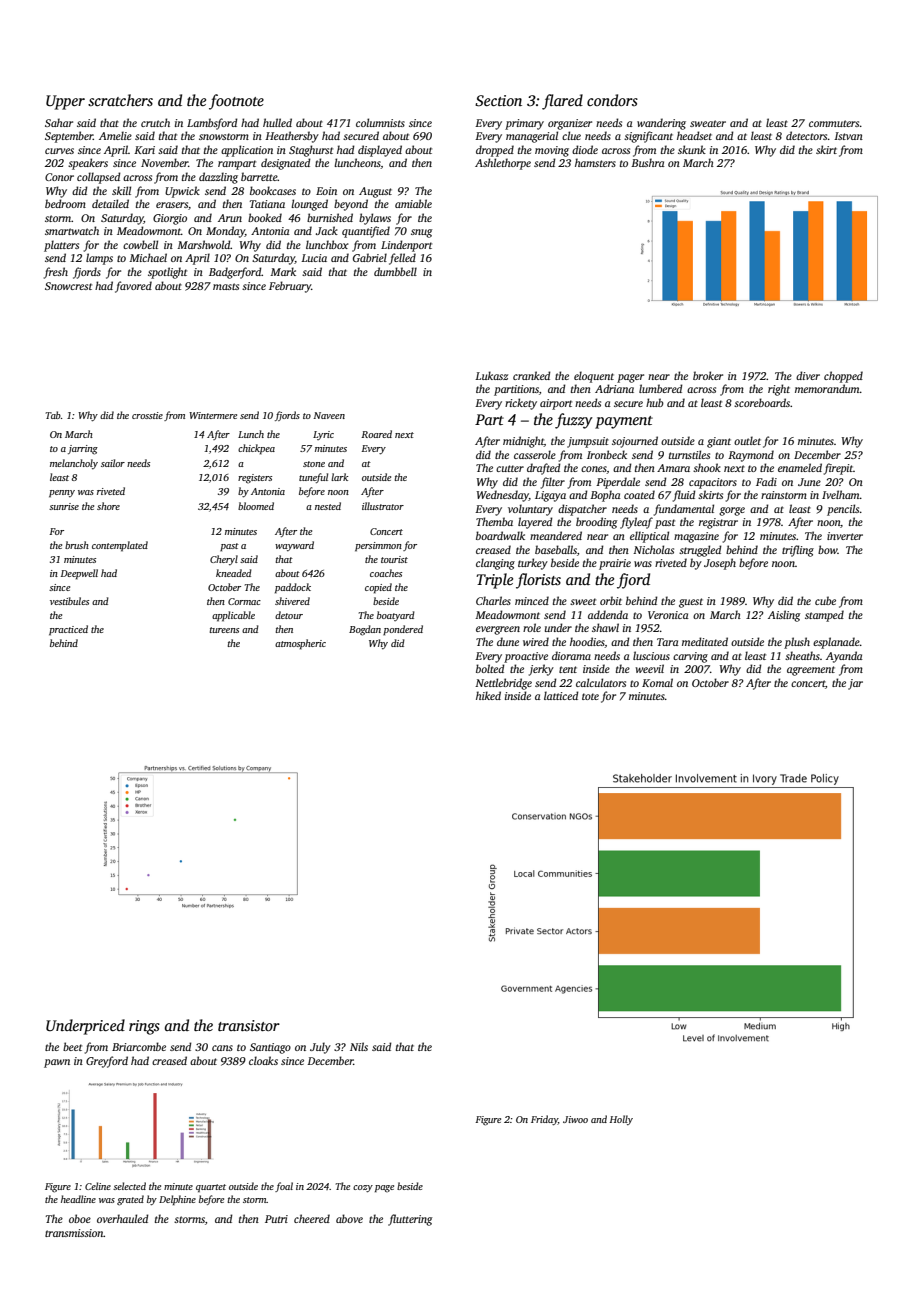 This image has height=1316, width=908. Describe the element at coordinates (365, 630) in the image. I see `Bogdan` at that location.
